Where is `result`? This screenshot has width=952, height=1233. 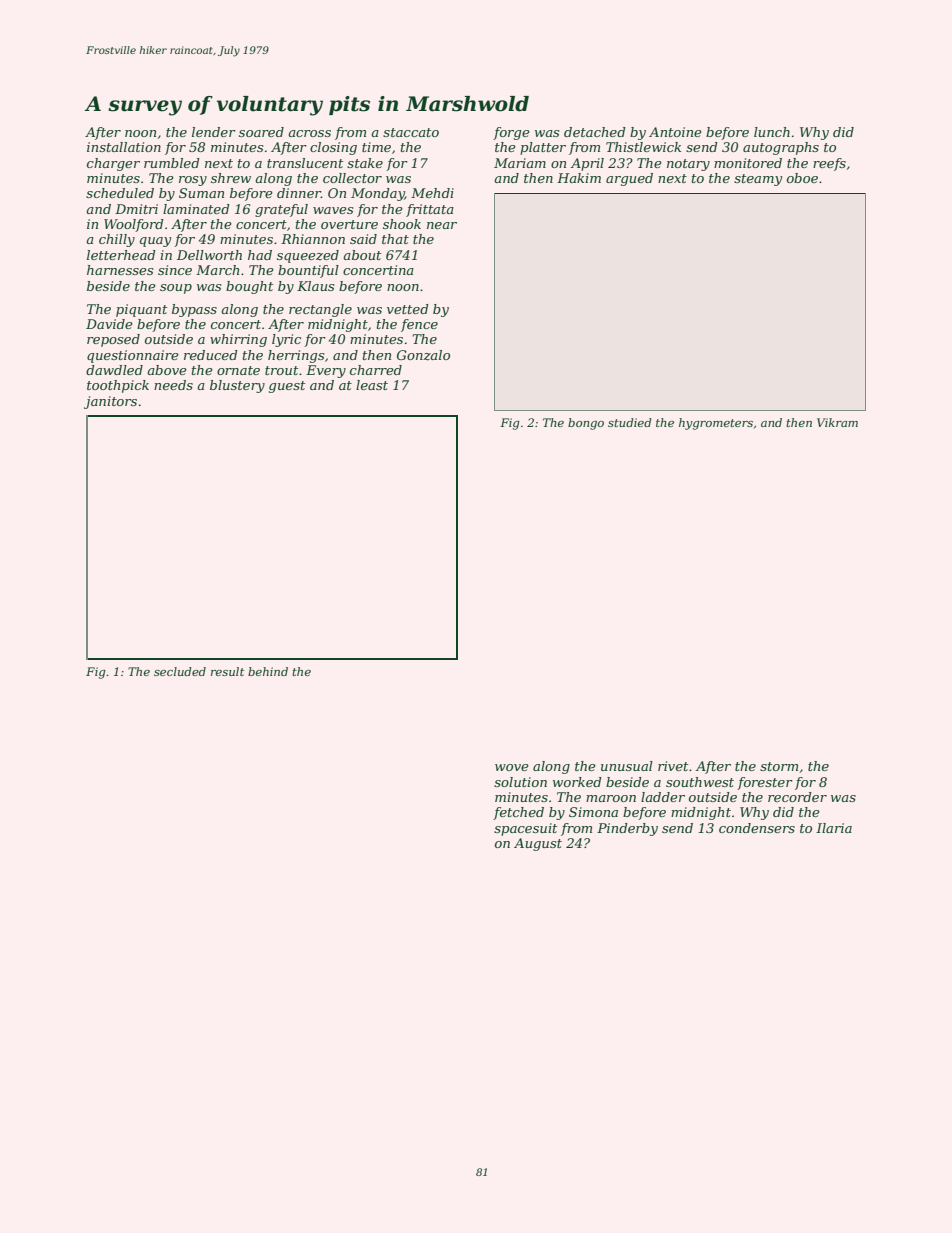
result is located at coordinates (227, 671).
